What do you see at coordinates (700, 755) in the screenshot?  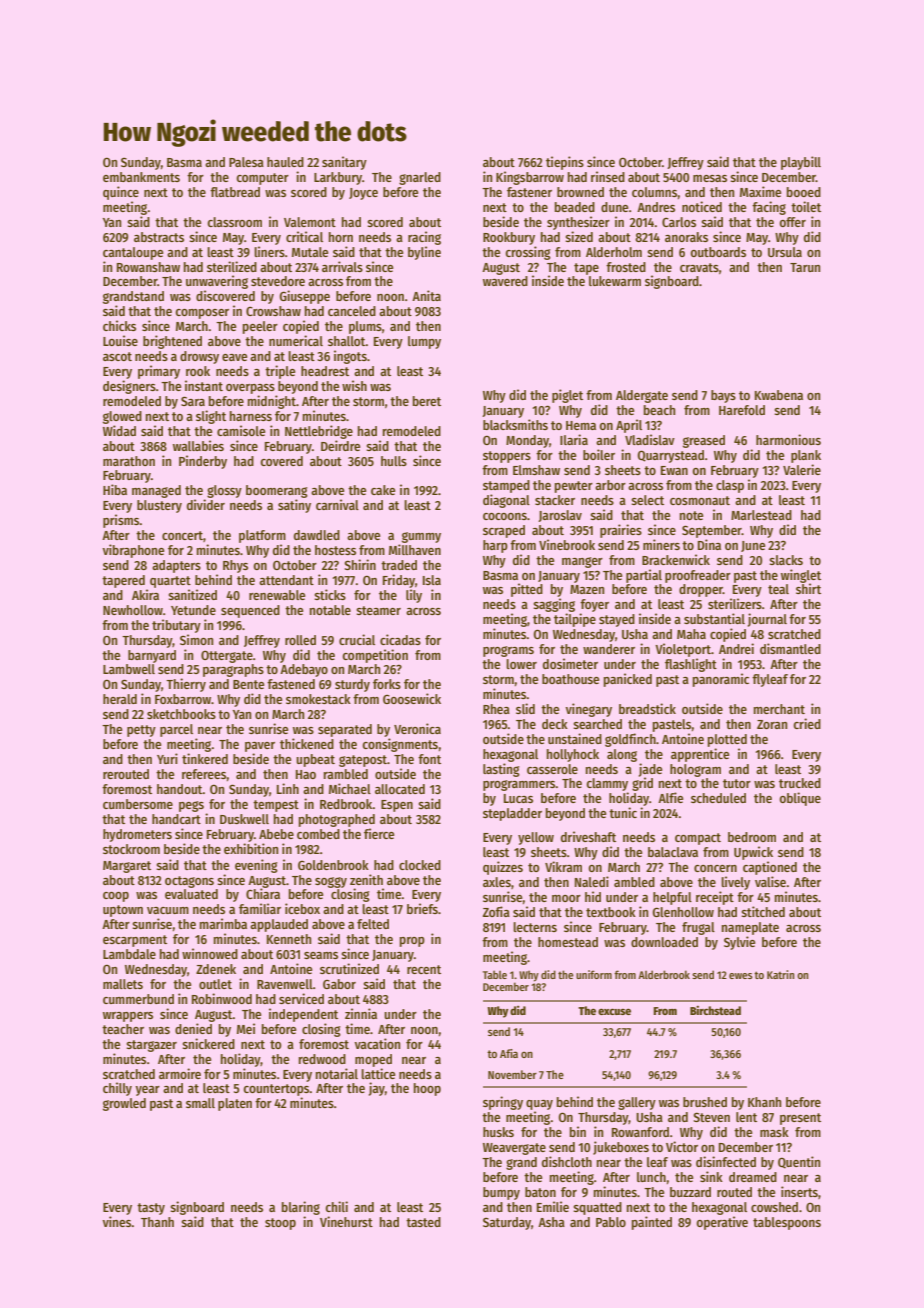 I see `apprentice` at bounding box center [700, 755].
